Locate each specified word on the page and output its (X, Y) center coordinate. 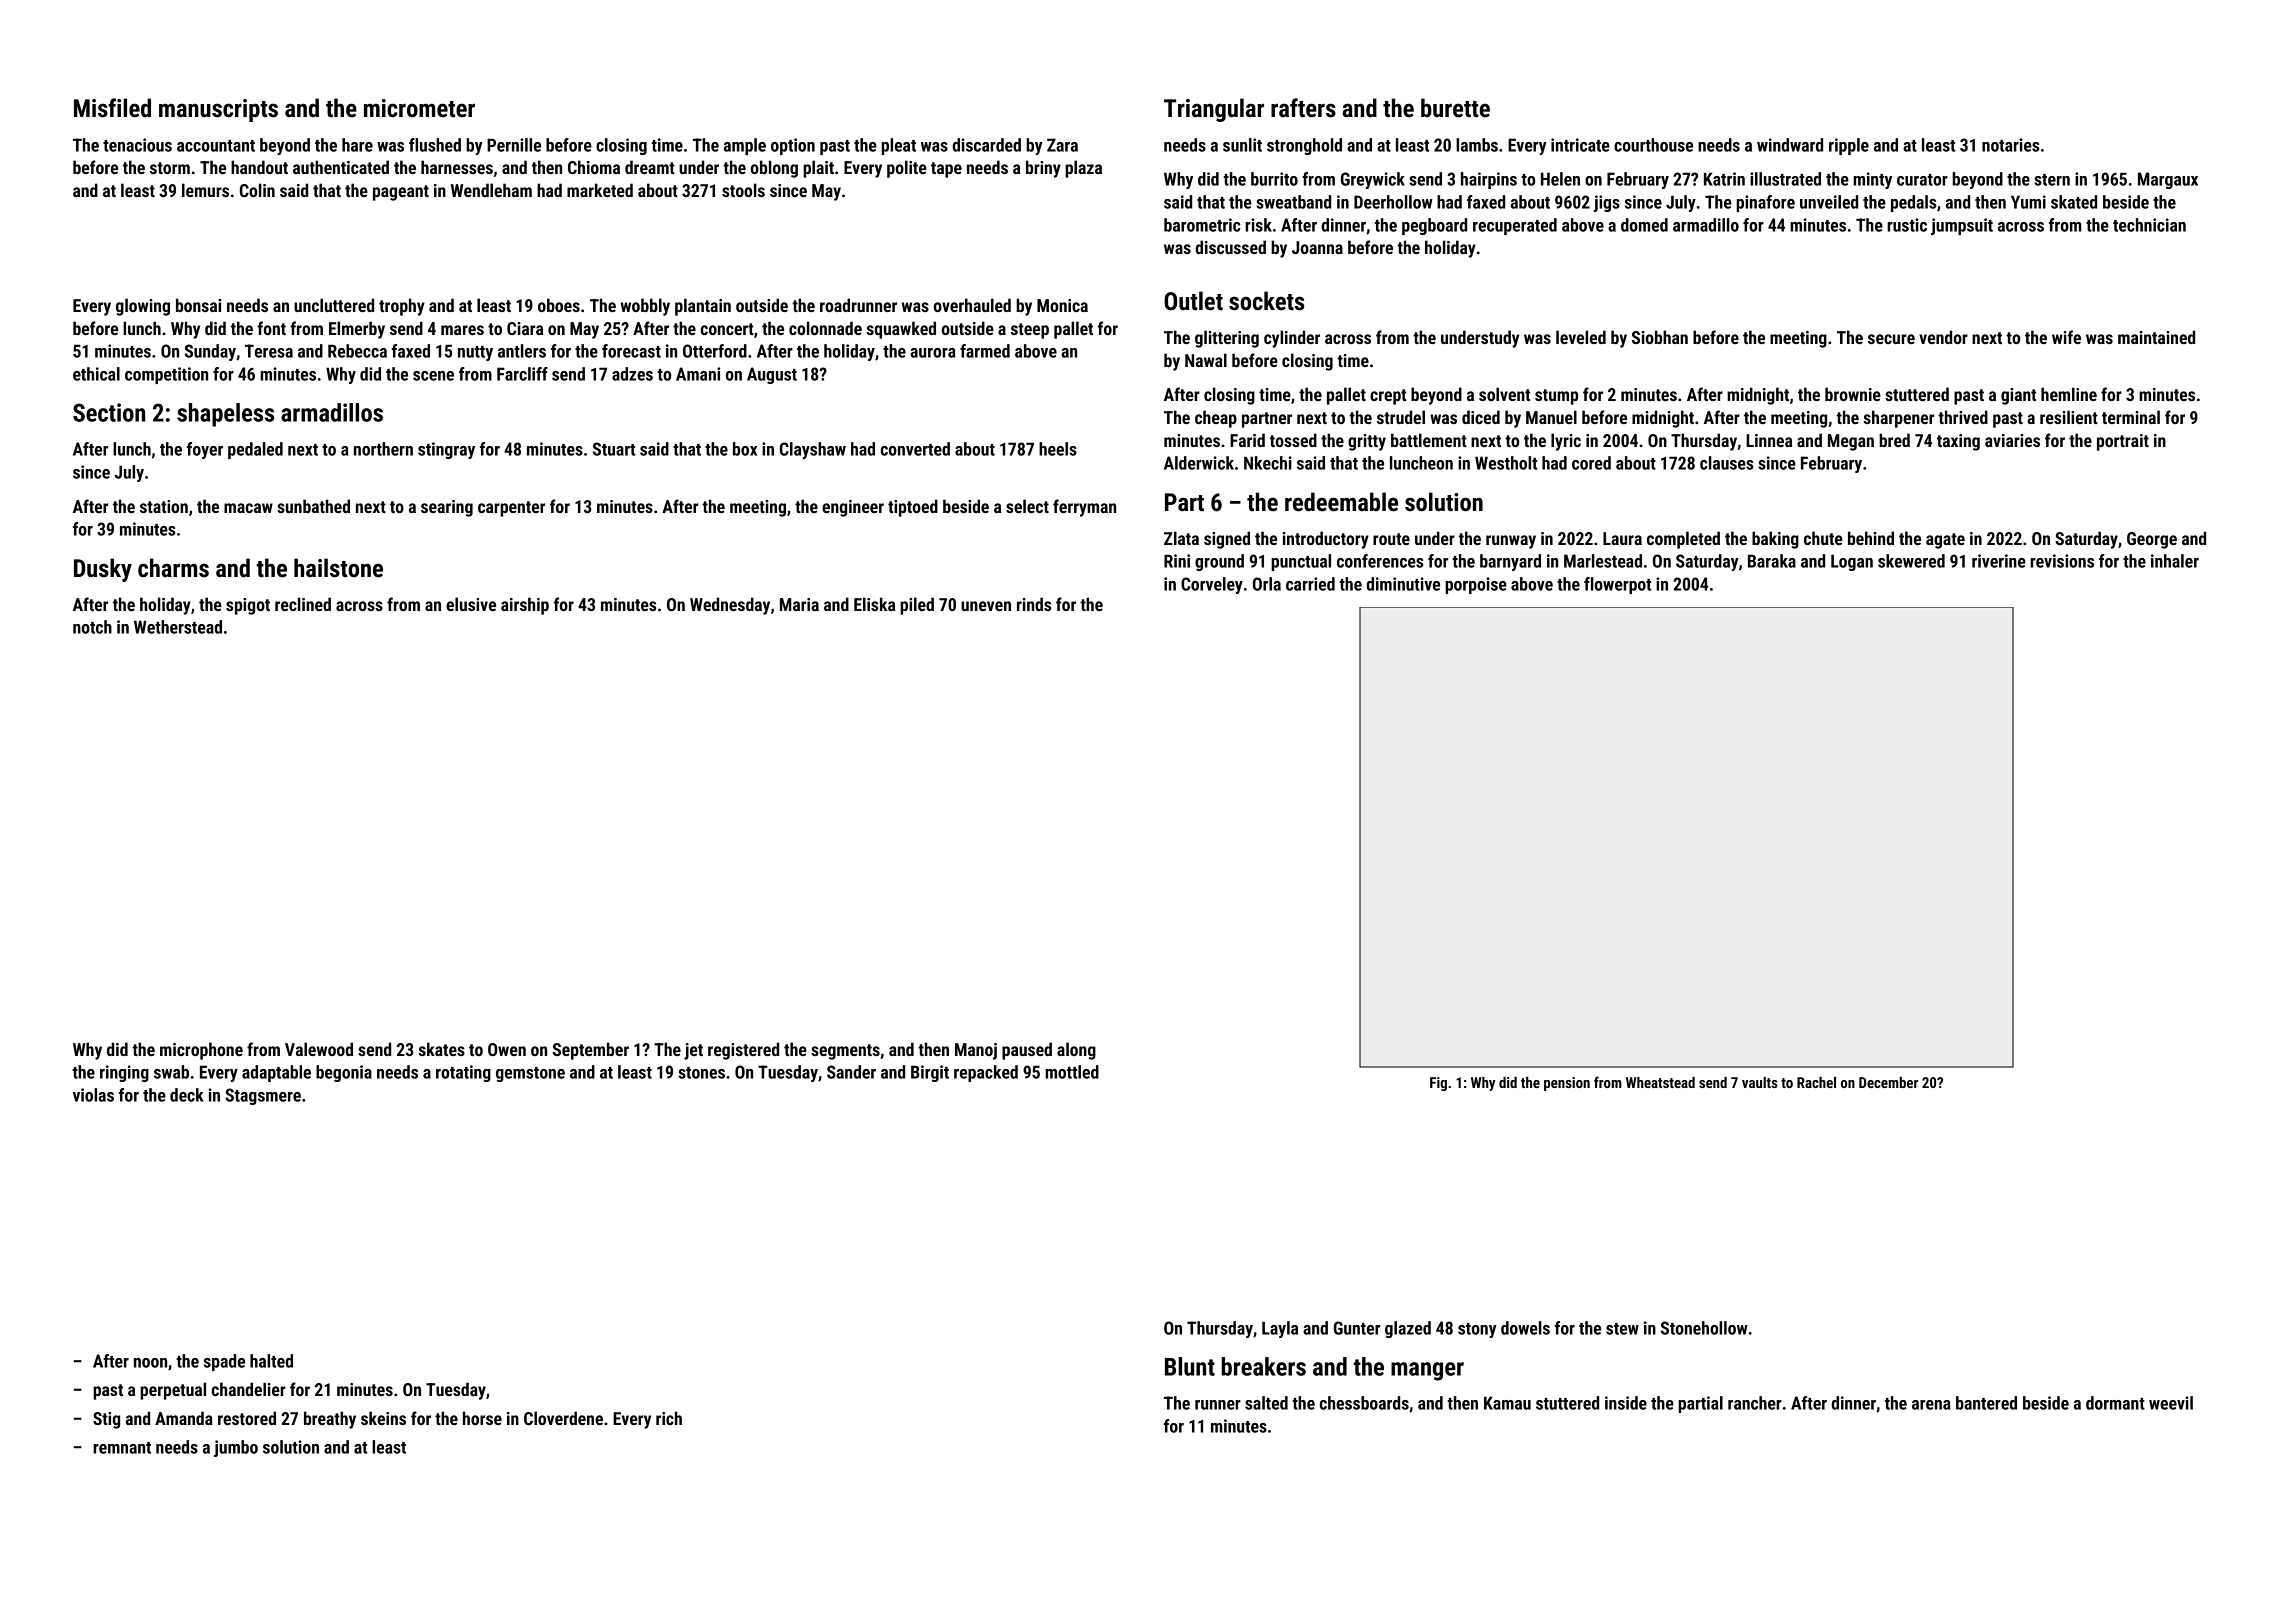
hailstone (338, 568)
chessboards (1364, 1403)
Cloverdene (563, 1418)
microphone (201, 1051)
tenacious (137, 145)
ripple (1849, 146)
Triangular (1214, 110)
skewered (1911, 561)
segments (845, 1052)
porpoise (1476, 585)
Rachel (1816, 1082)
